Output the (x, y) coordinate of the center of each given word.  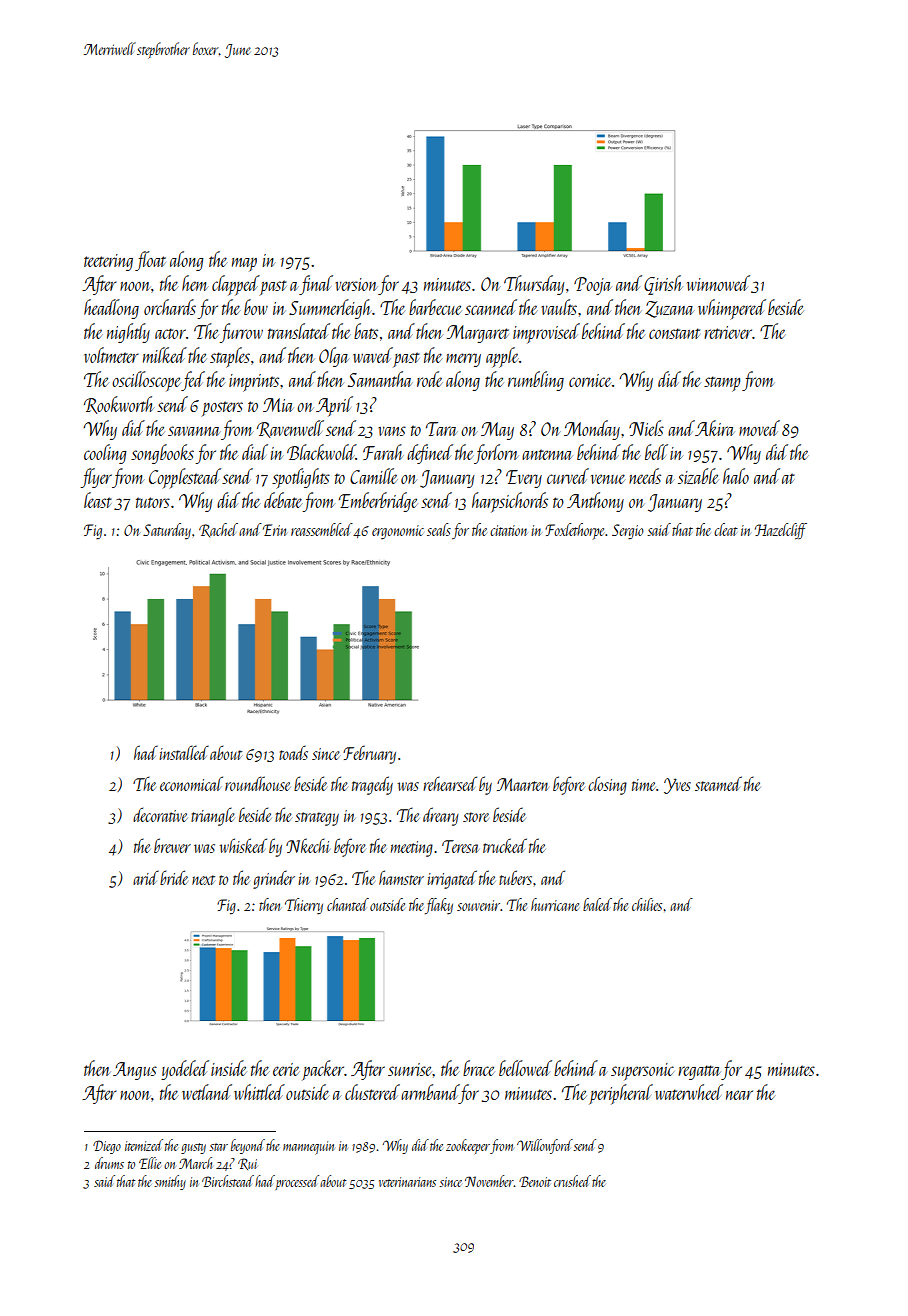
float (150, 261)
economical (191, 783)
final (316, 285)
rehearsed (450, 783)
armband (430, 1092)
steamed (718, 783)
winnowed (718, 283)
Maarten (522, 784)
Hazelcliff (781, 531)
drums (109, 1163)
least (98, 500)
